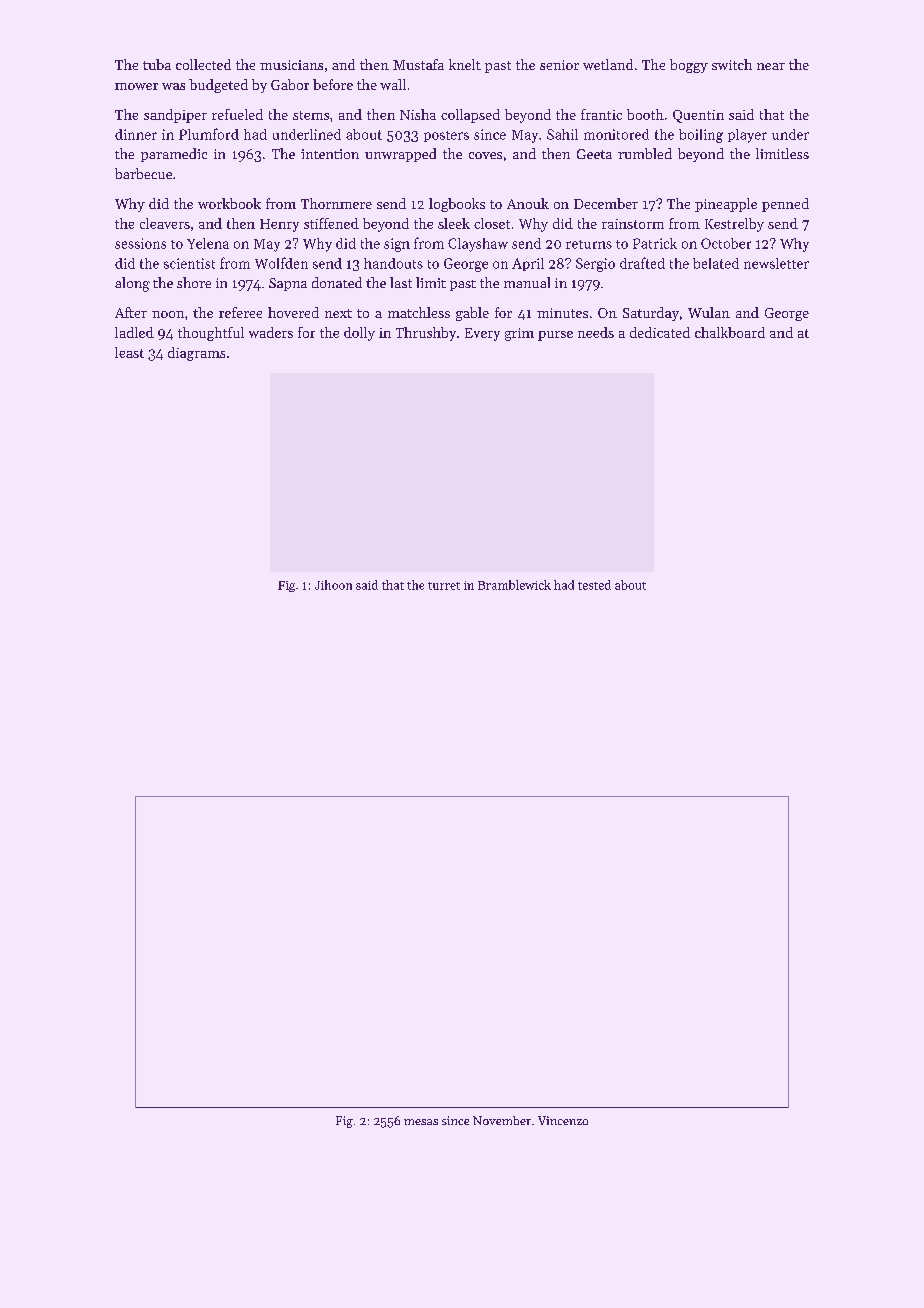 The width and height of the screenshot is (924, 1308). Describe the element at coordinates (514, 585) in the screenshot. I see `Bramblewick` at that location.
